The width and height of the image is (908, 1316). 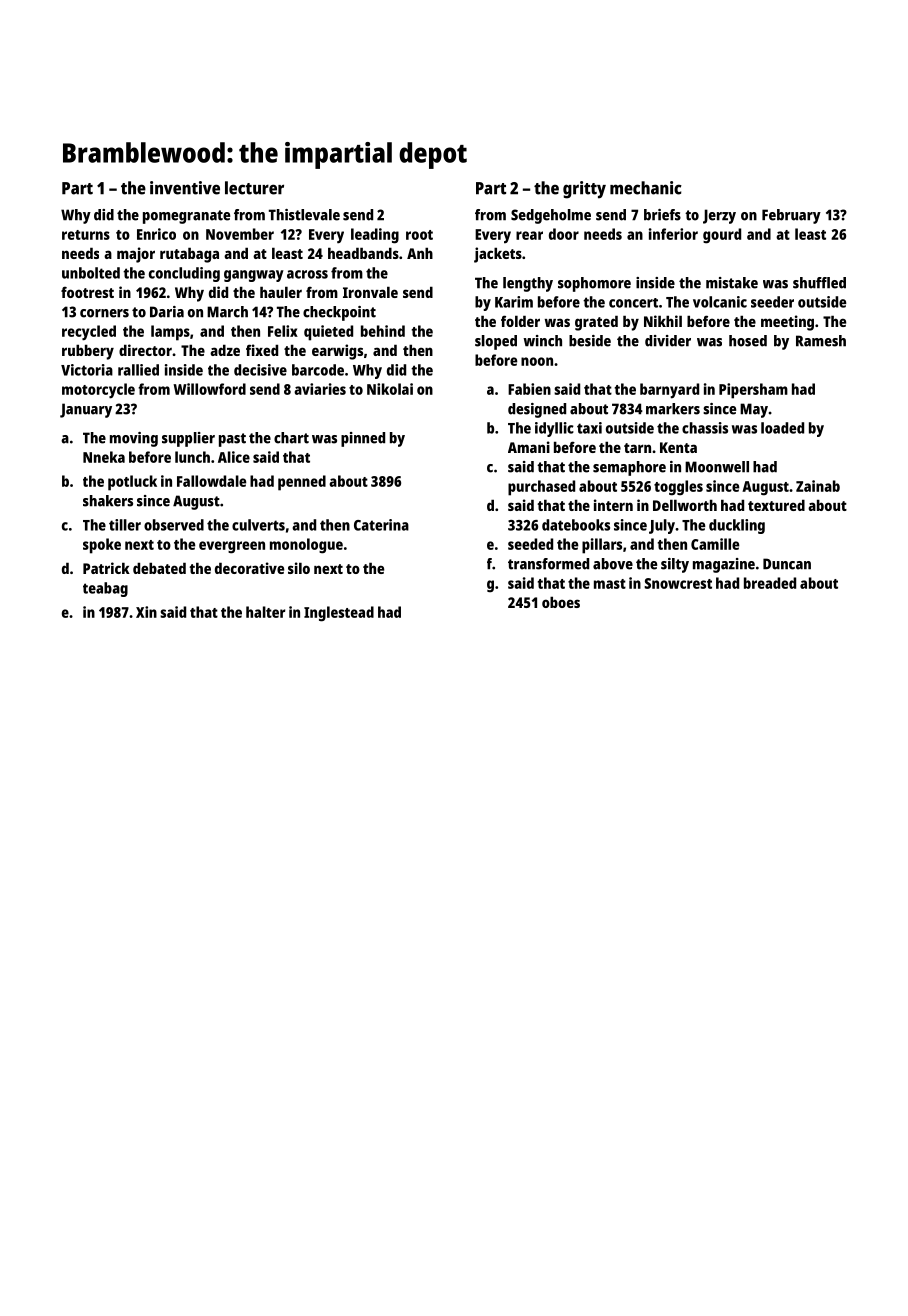 I want to click on shakers, so click(x=108, y=501).
